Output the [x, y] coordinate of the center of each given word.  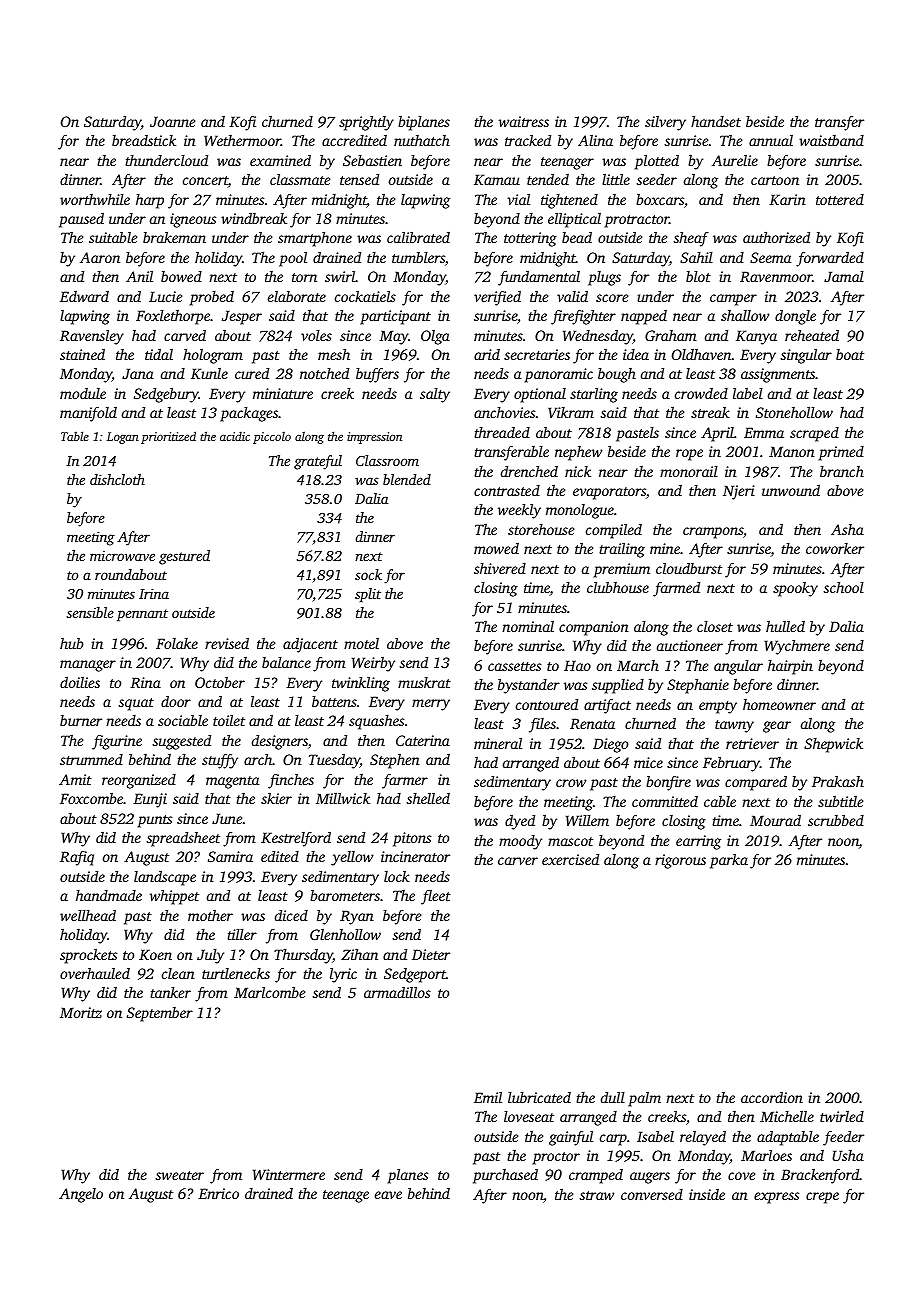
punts [155, 821]
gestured [184, 557]
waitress [524, 121]
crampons [713, 533]
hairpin [790, 667]
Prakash [838, 781]
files [542, 725]
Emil [488, 1097]
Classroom [387, 460]
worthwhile [95, 199]
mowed [496, 548]
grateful [318, 462]
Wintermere [289, 1174]
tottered [840, 199]
